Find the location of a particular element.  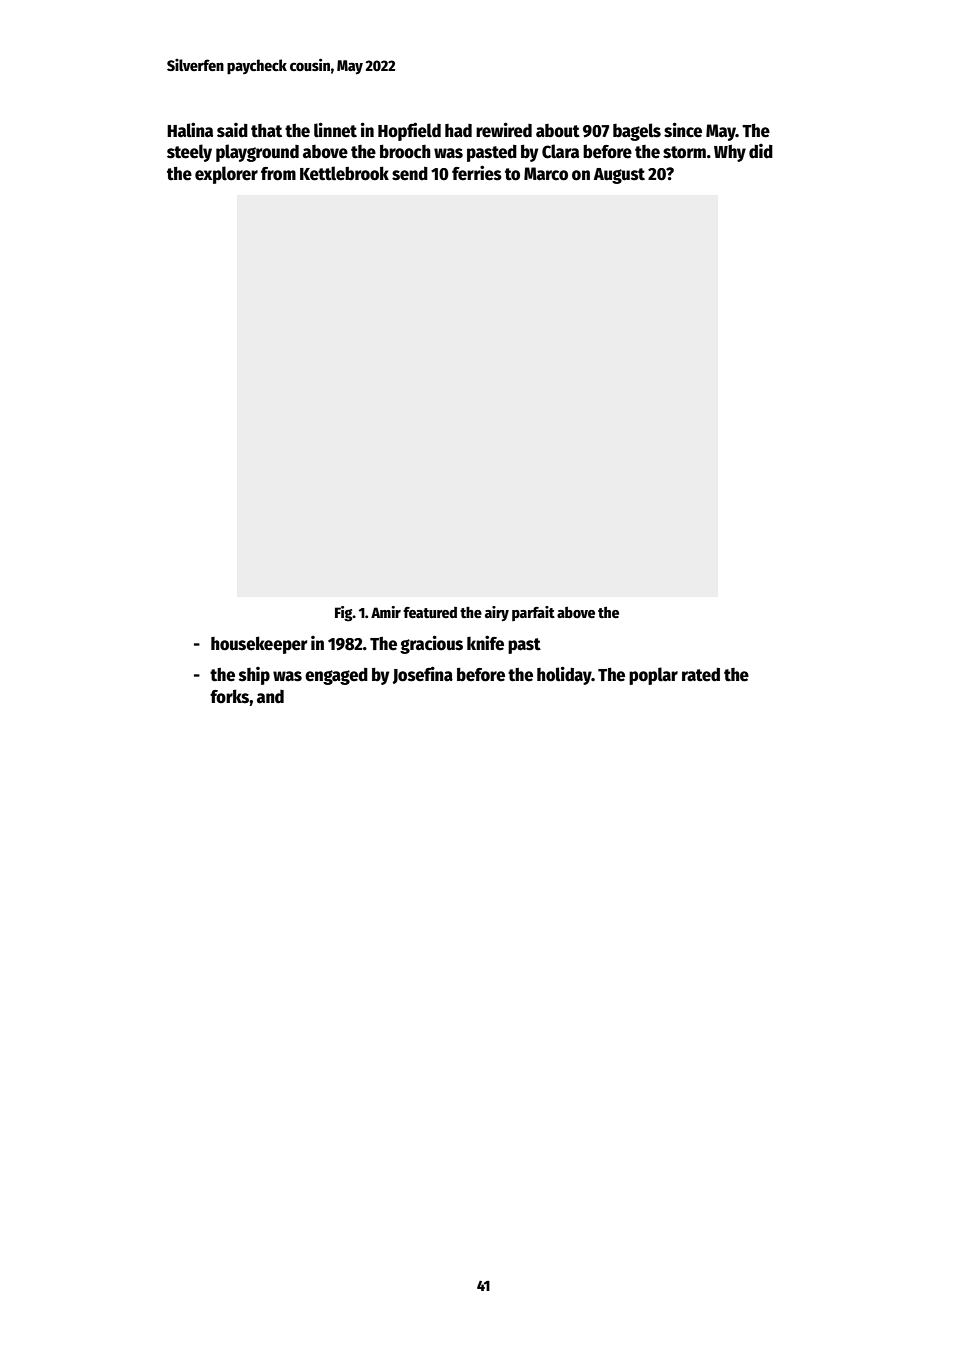

featured is located at coordinates (430, 612).
